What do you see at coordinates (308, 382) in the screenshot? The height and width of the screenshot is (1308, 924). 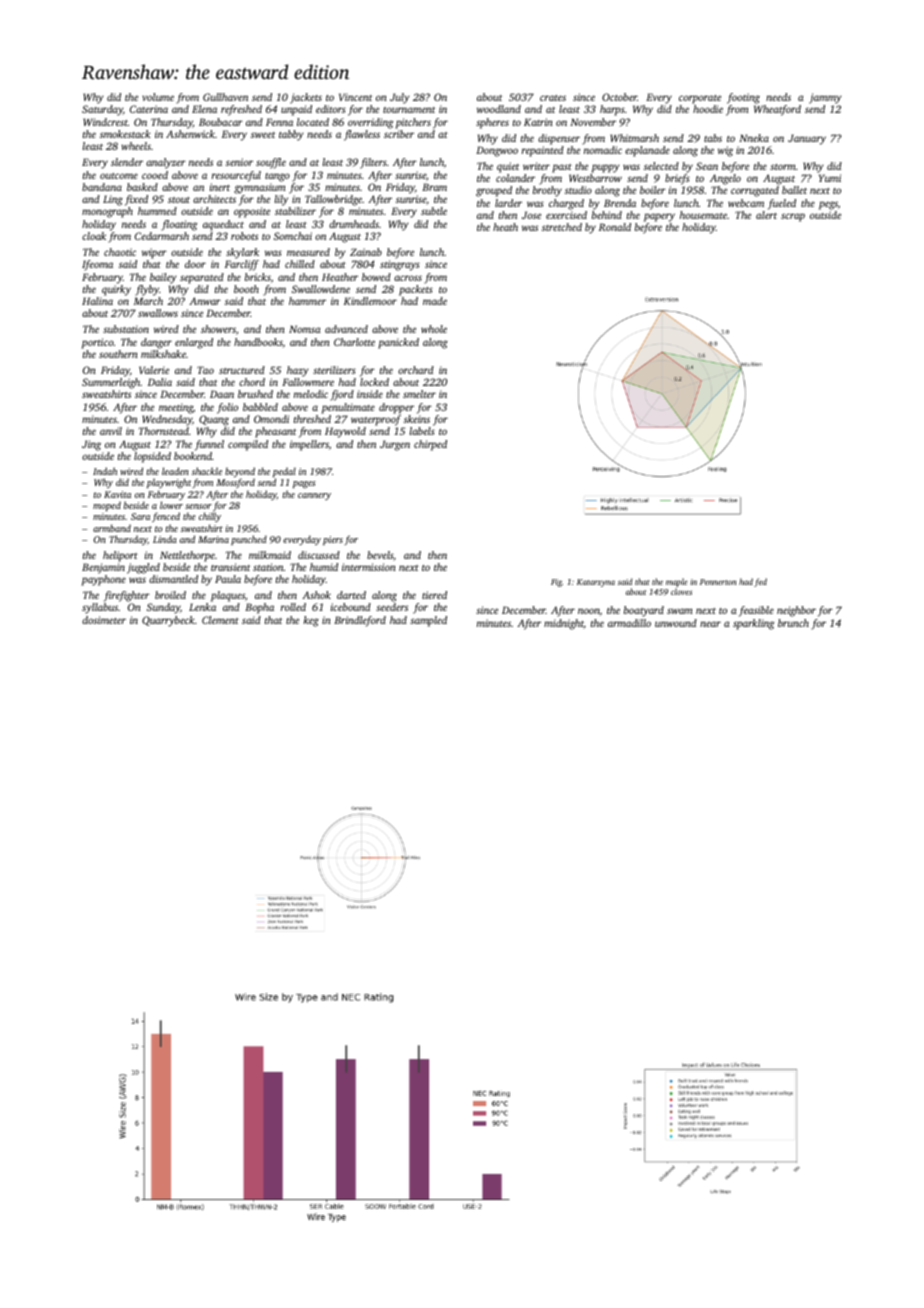 I see `Fallowmere` at bounding box center [308, 382].
